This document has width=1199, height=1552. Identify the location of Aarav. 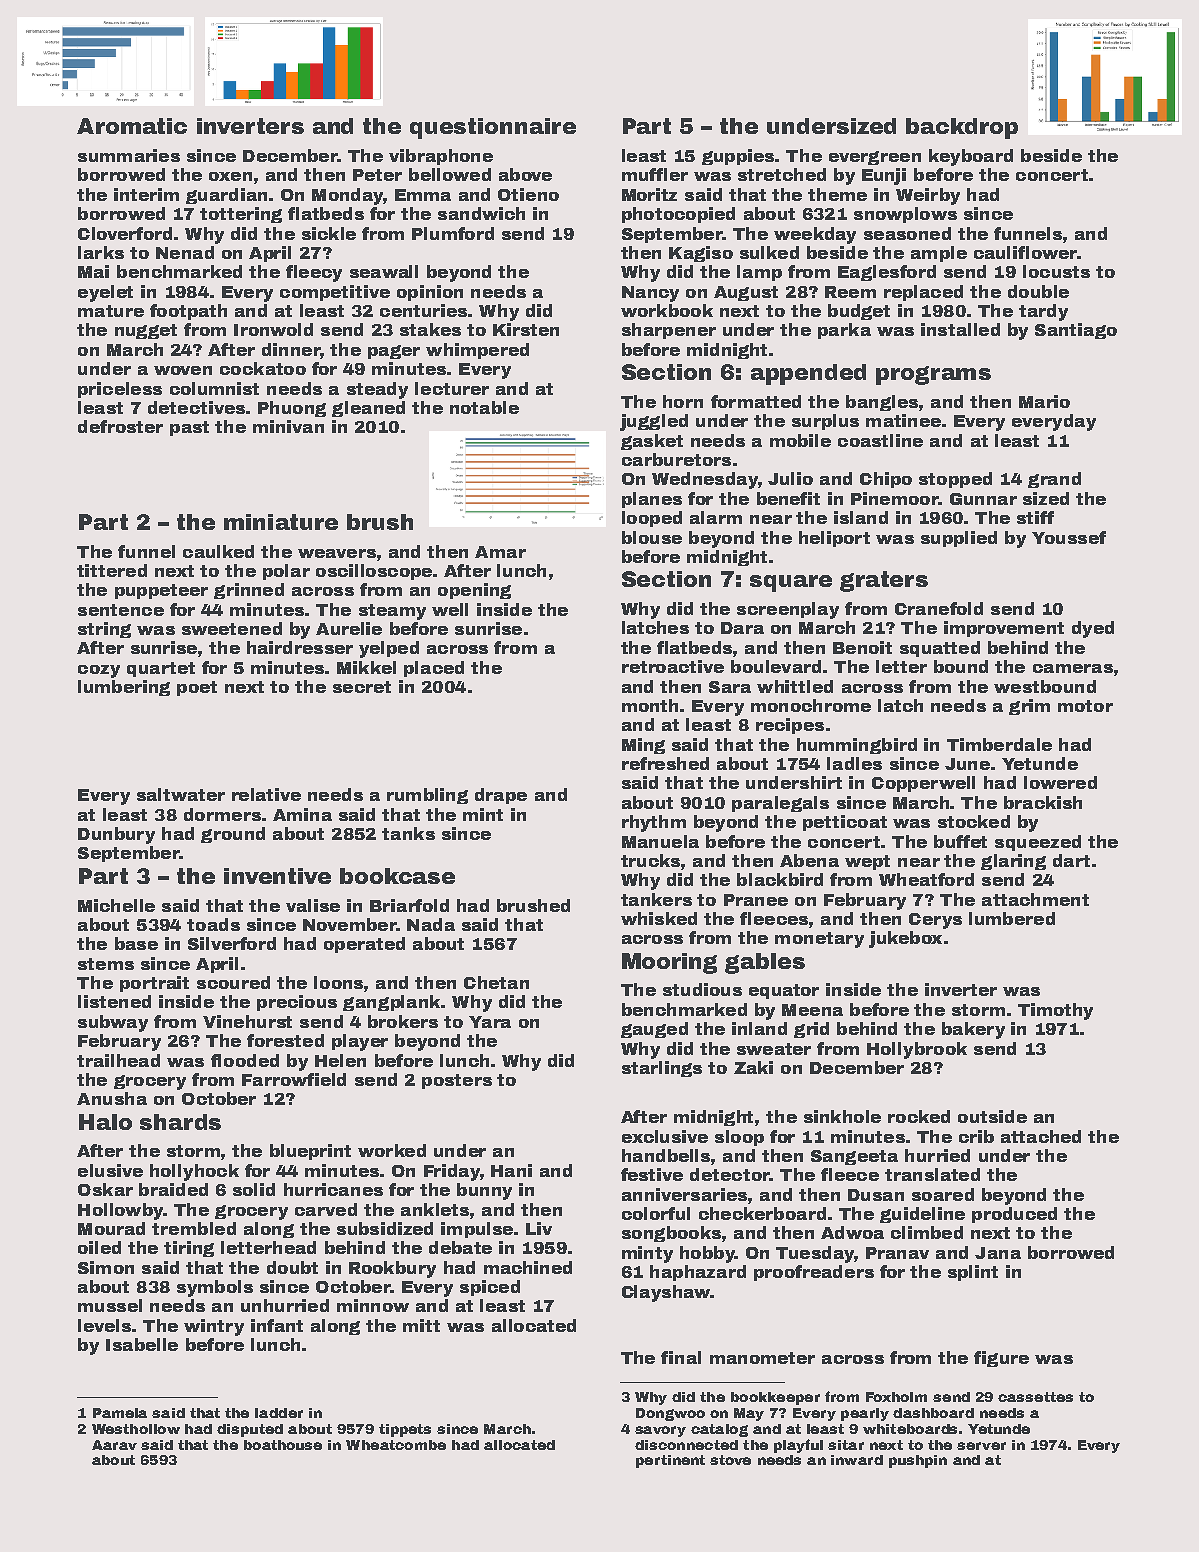
(114, 1445).
